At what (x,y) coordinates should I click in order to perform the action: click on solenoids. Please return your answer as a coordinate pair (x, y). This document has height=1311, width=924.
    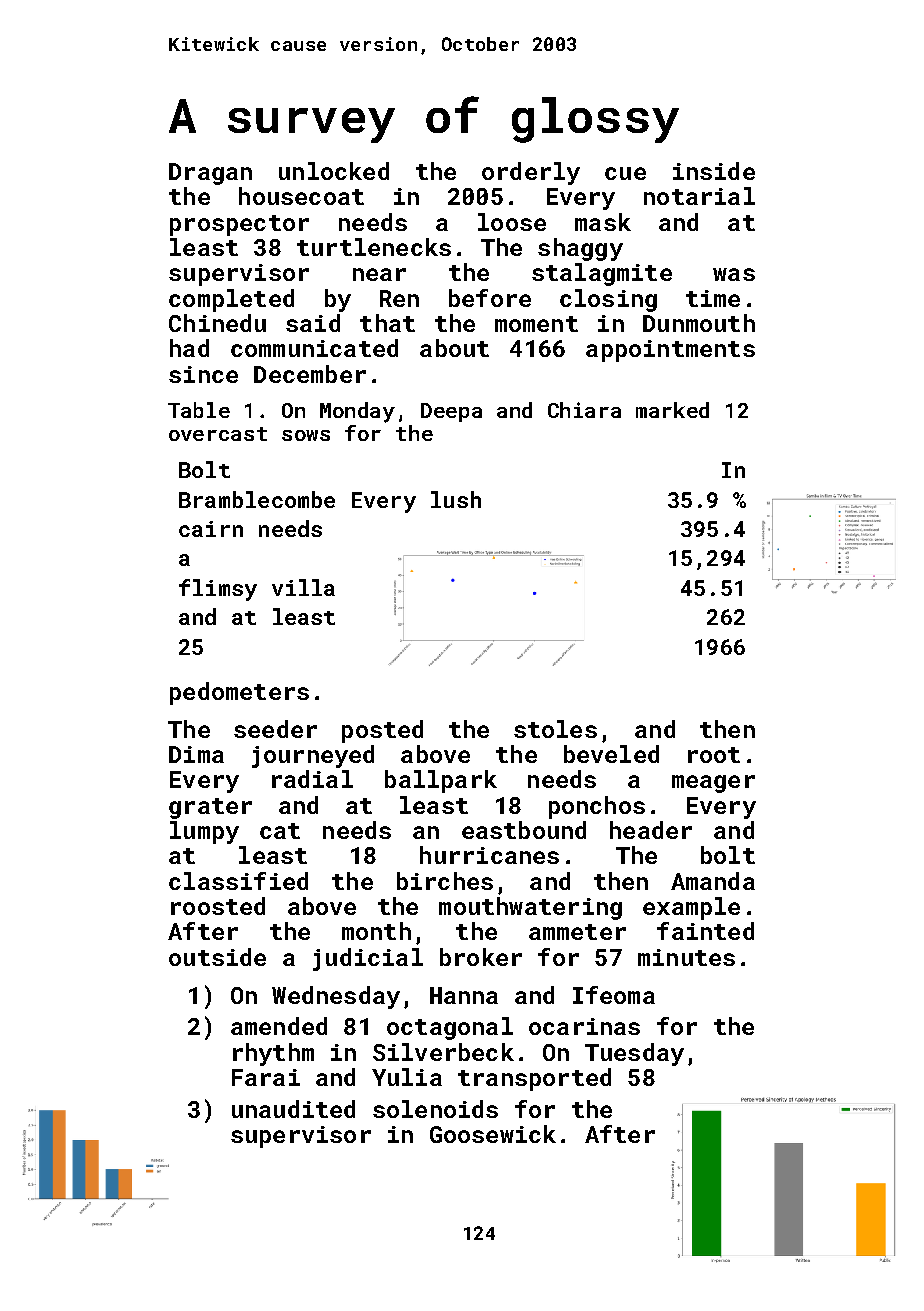
    Looking at the image, I should click on (435, 1109).
